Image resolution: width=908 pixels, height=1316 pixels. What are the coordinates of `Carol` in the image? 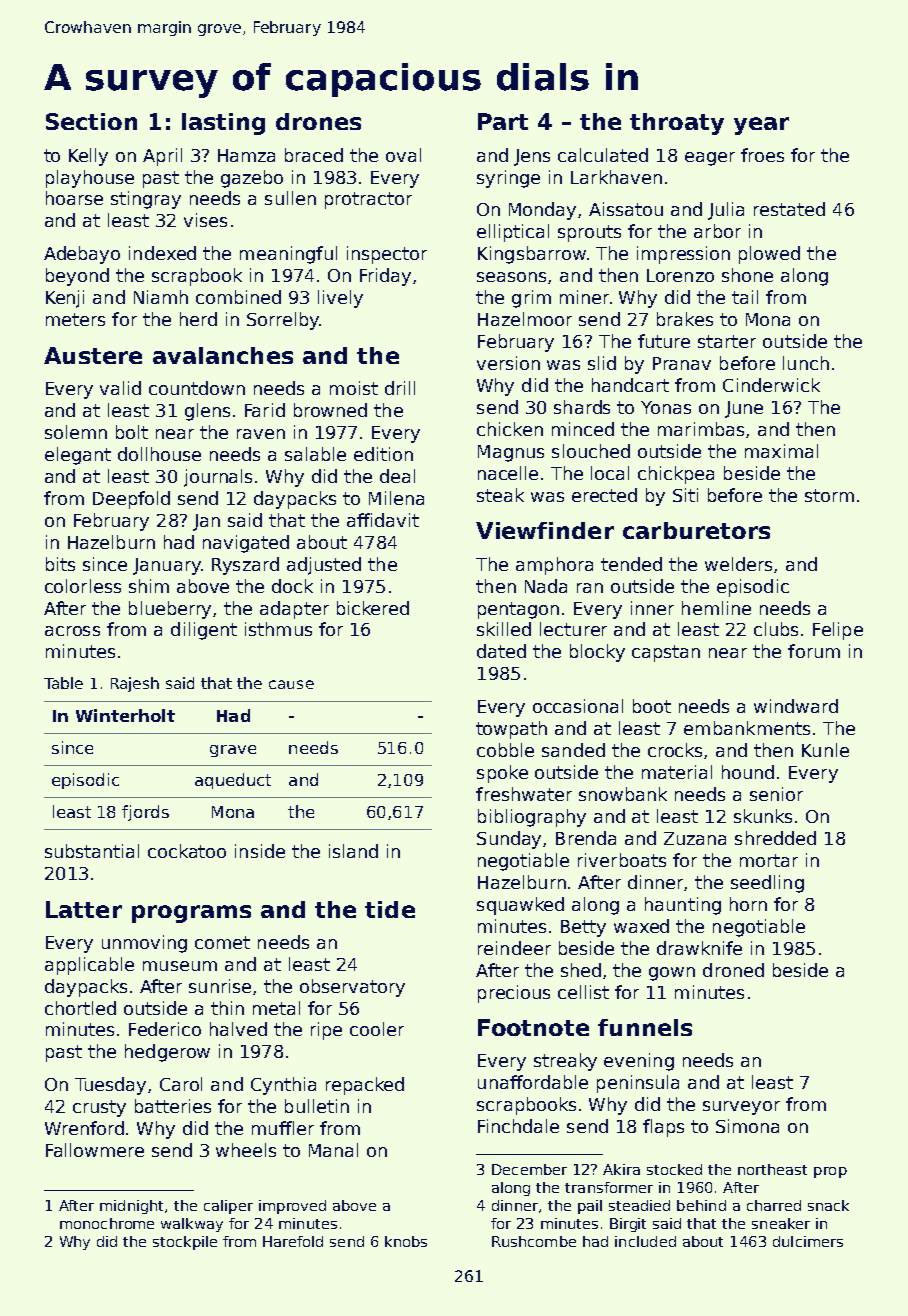 It's located at (181, 1084).
